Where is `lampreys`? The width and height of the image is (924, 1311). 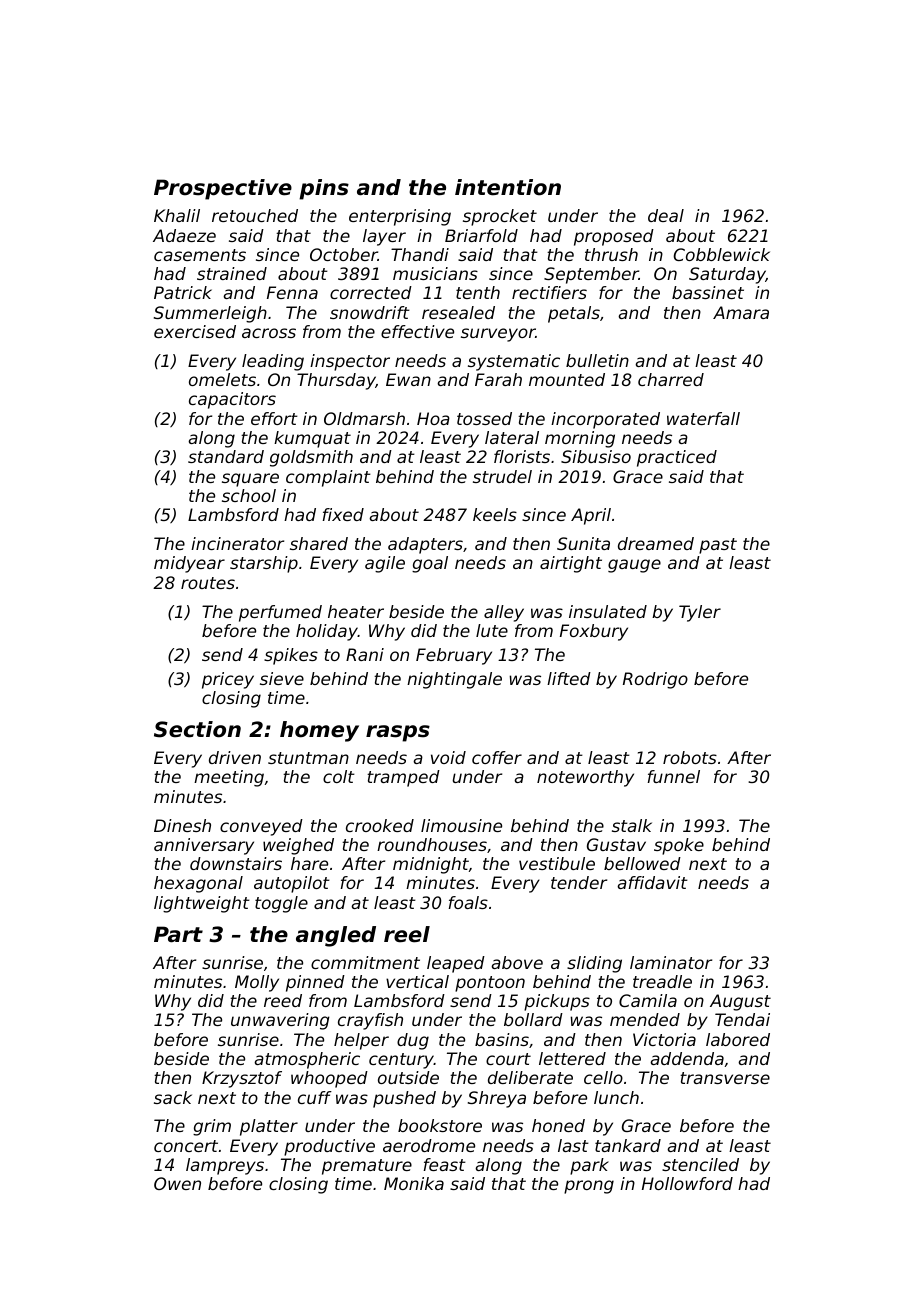
lampreys is located at coordinates (225, 1166).
